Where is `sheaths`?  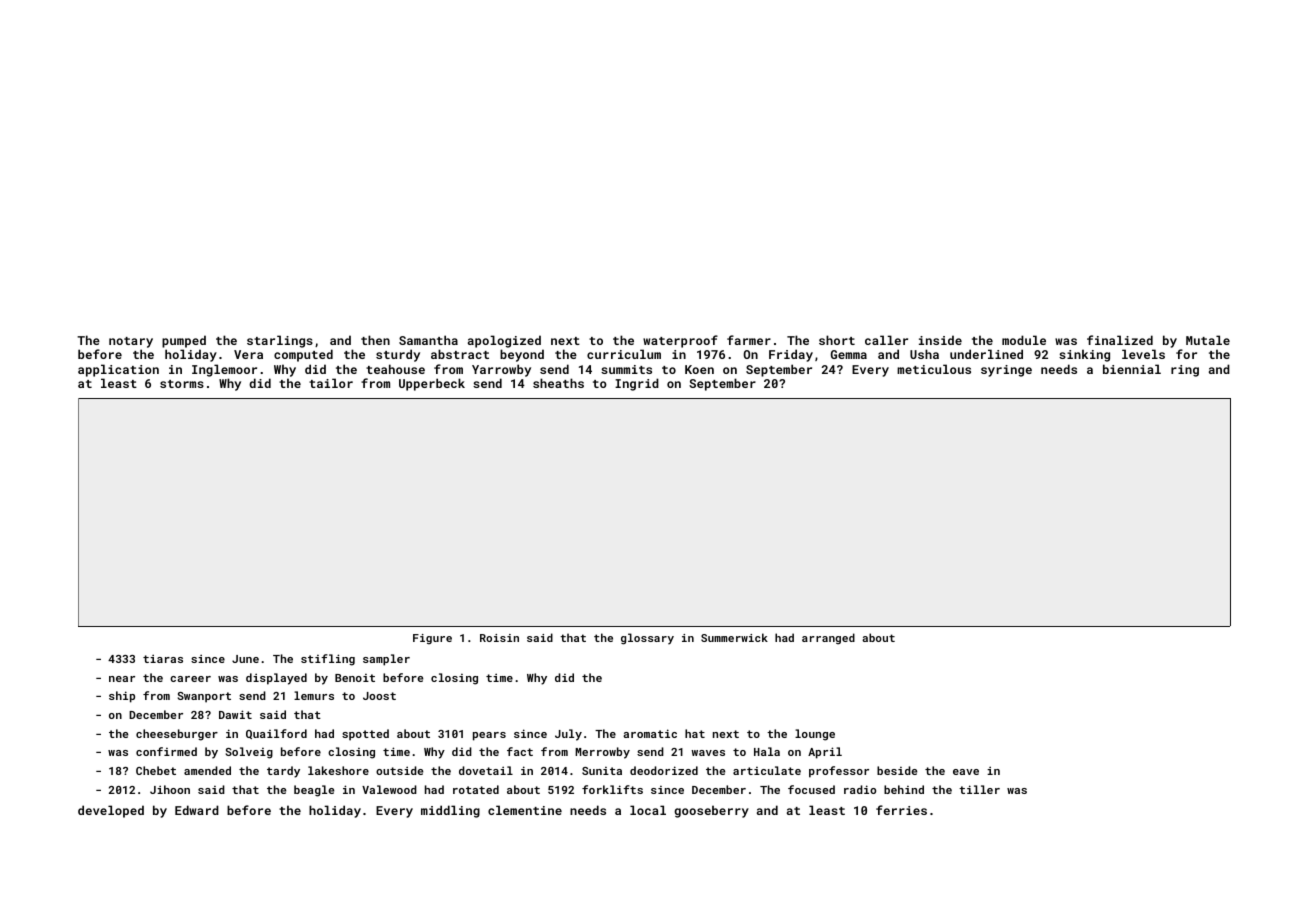
sheaths is located at coordinates (558, 383).
